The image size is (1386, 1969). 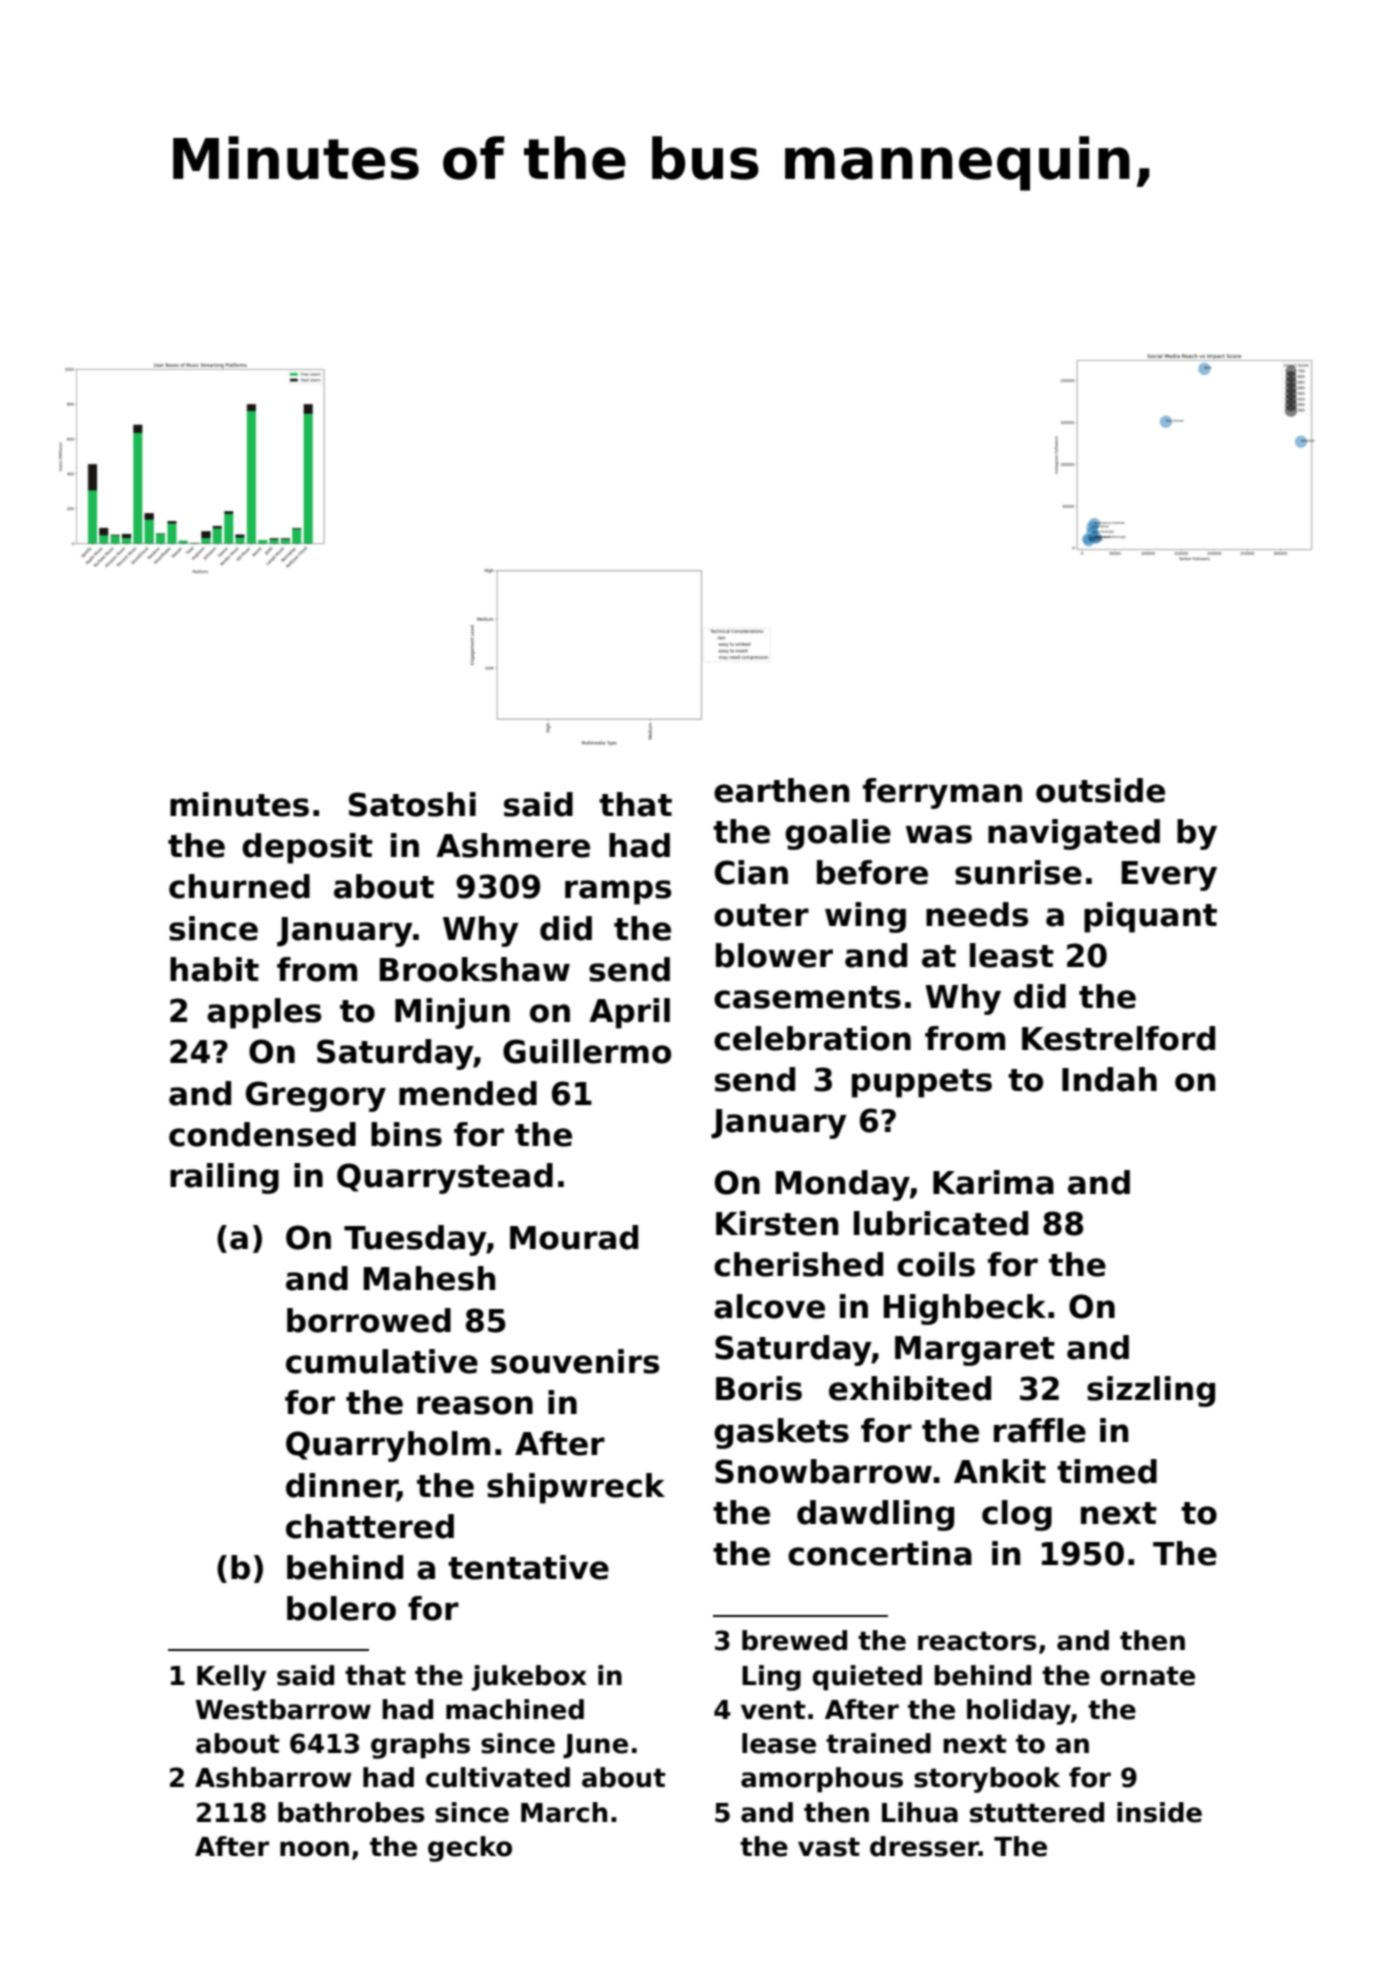 I want to click on vent, so click(x=773, y=1710).
